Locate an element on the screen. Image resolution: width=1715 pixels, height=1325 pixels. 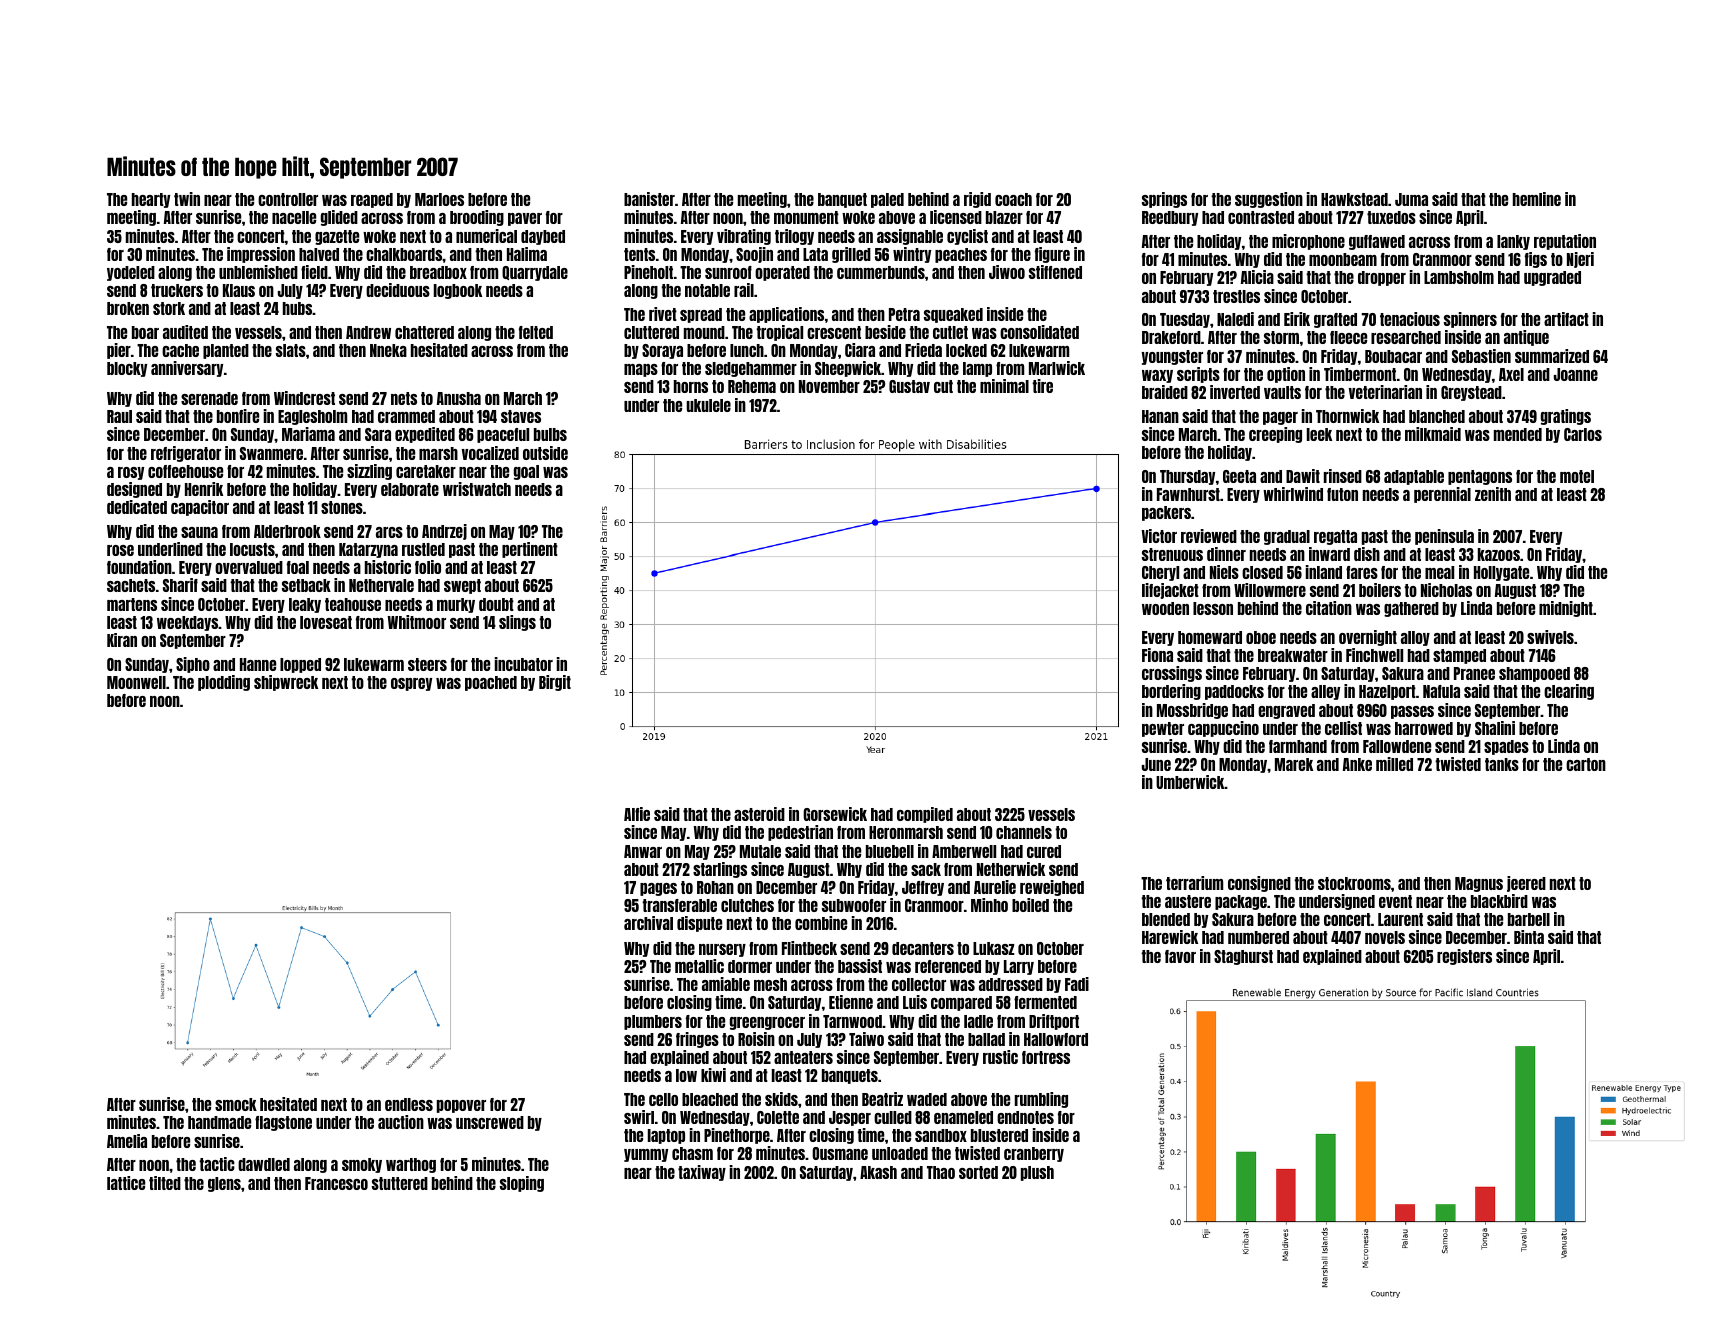
stork is located at coordinates (169, 308).
